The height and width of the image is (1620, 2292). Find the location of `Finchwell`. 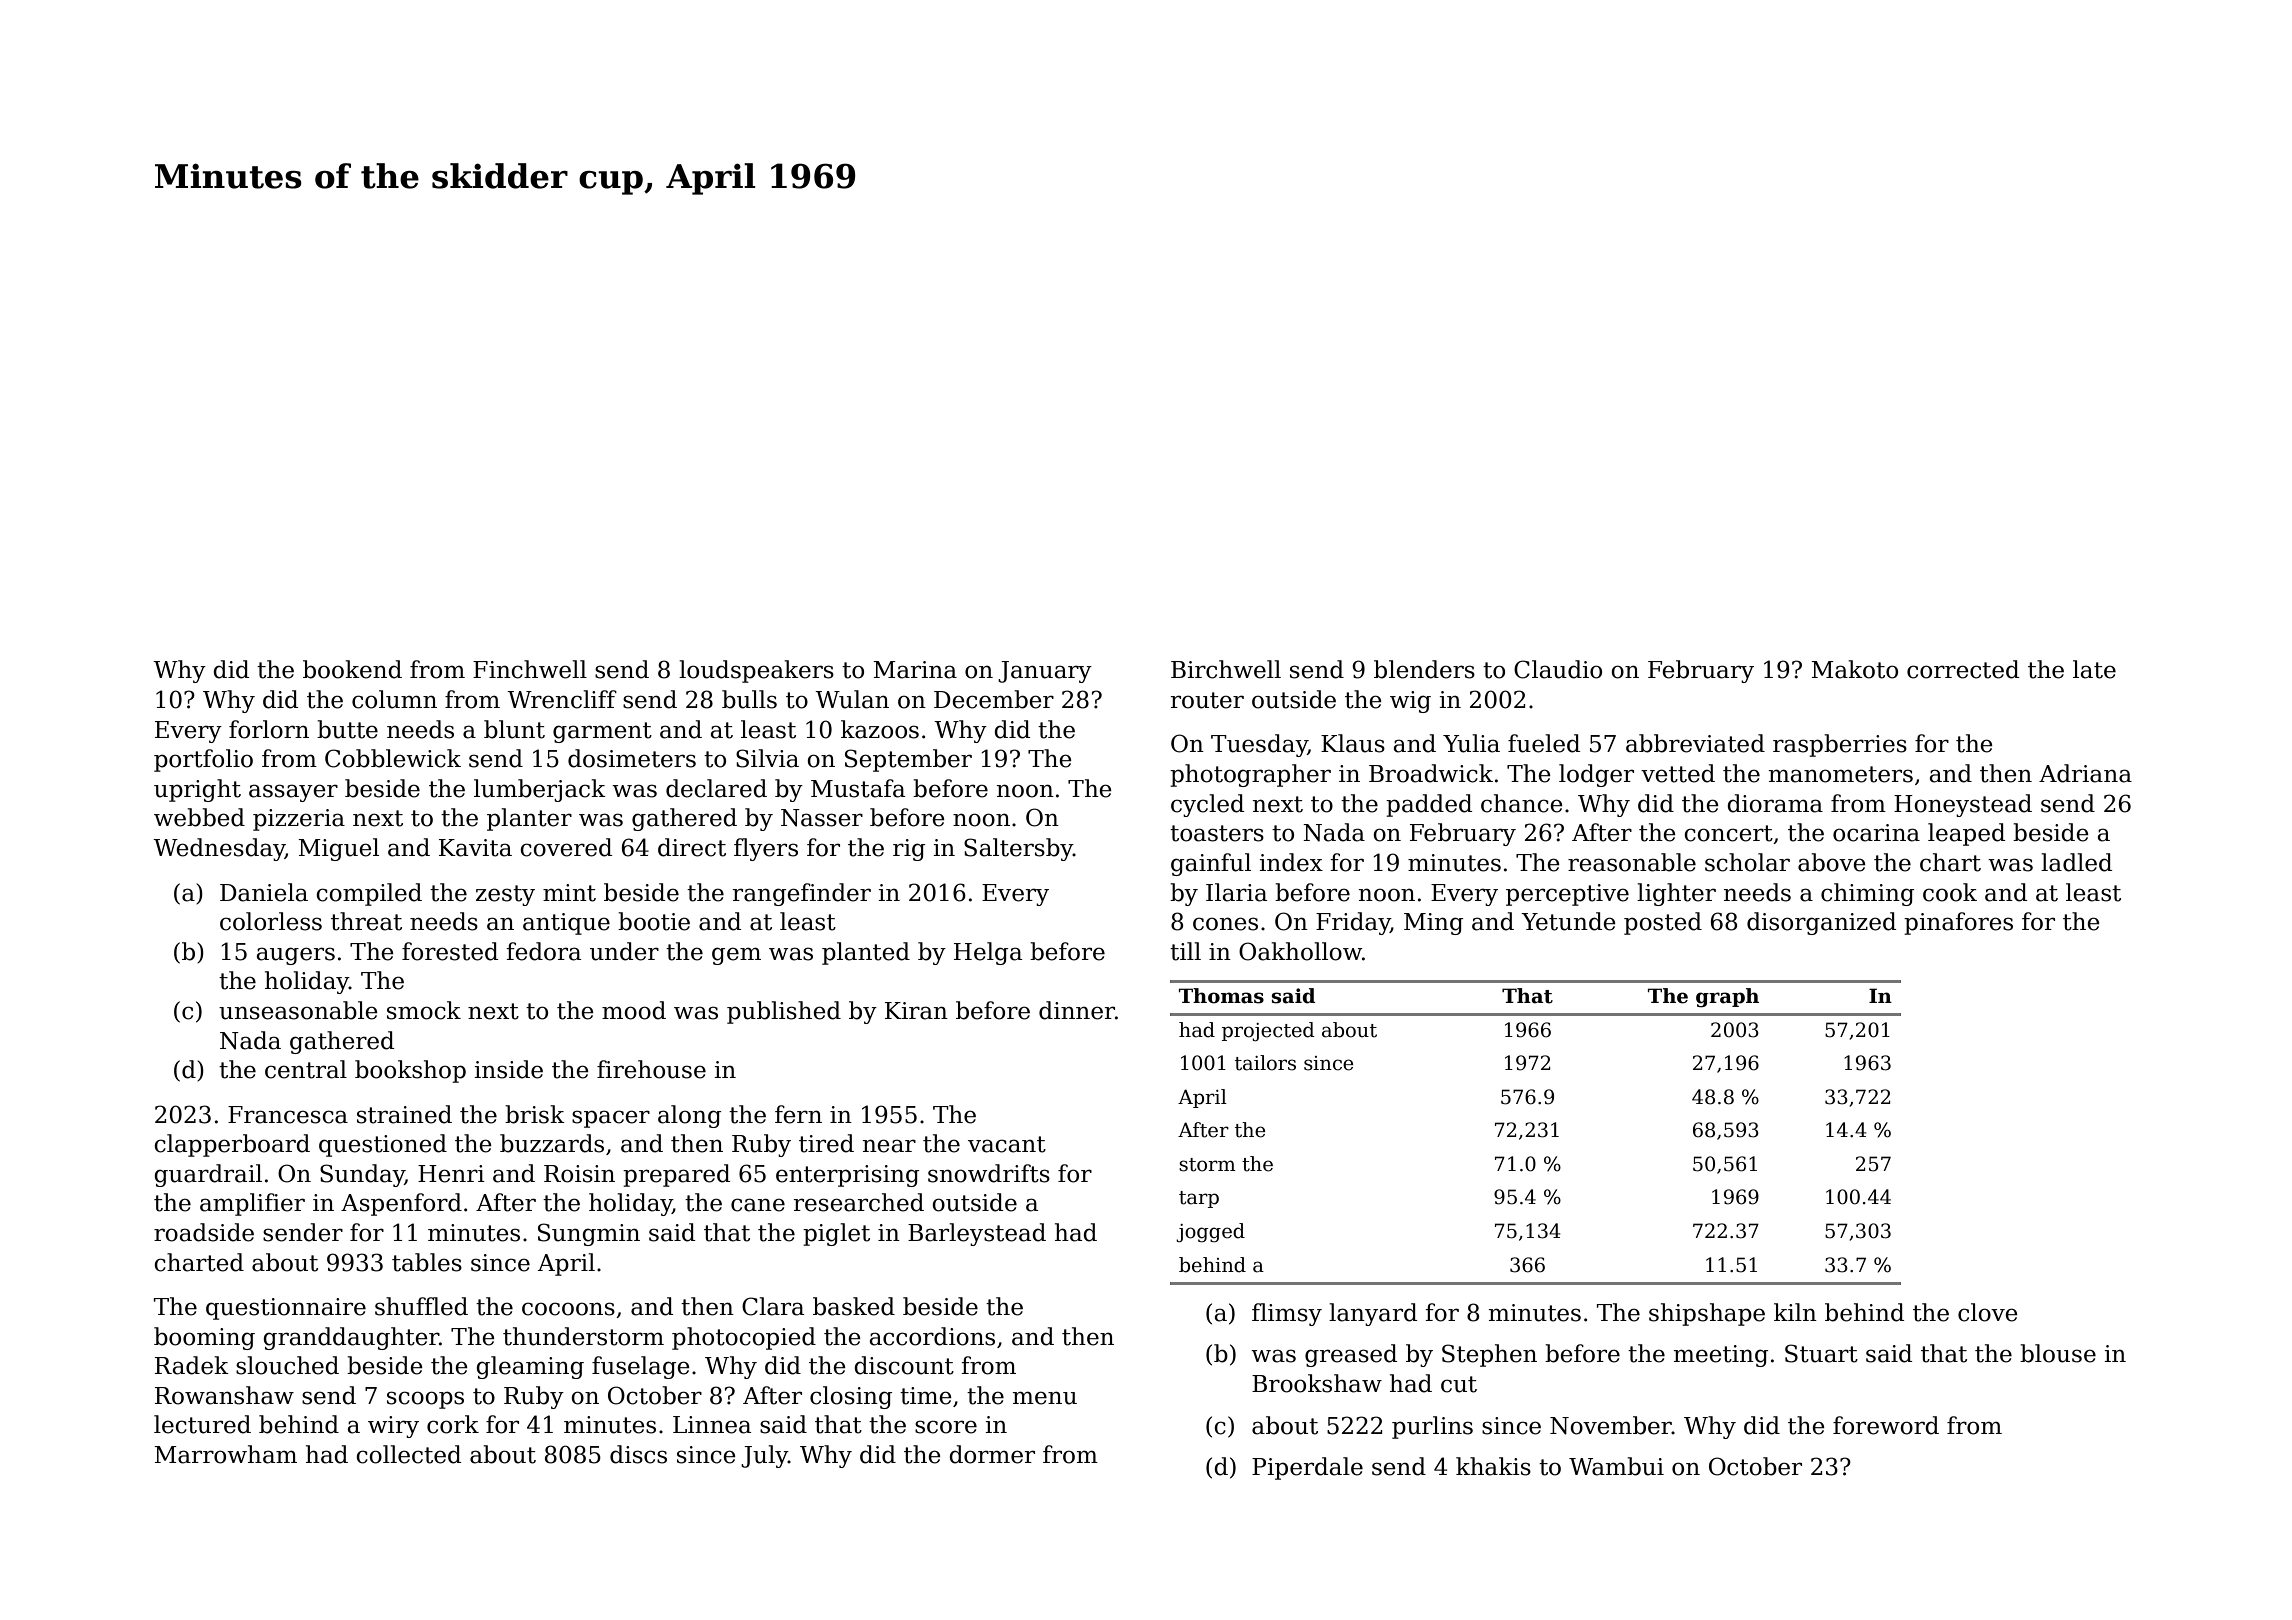

Finchwell is located at coordinates (530, 669).
